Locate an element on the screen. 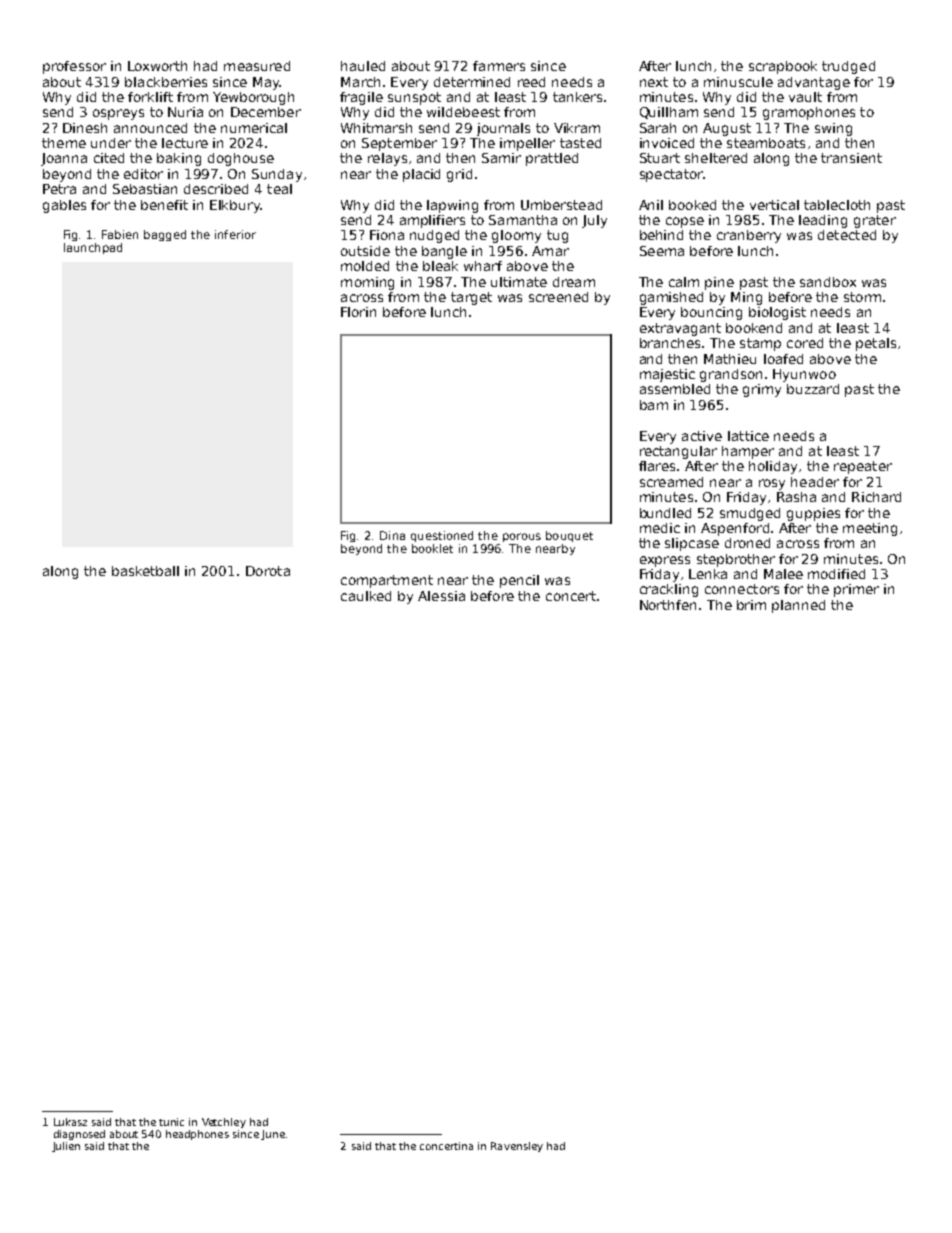 The image size is (952, 1233). guppies is located at coordinates (813, 514).
